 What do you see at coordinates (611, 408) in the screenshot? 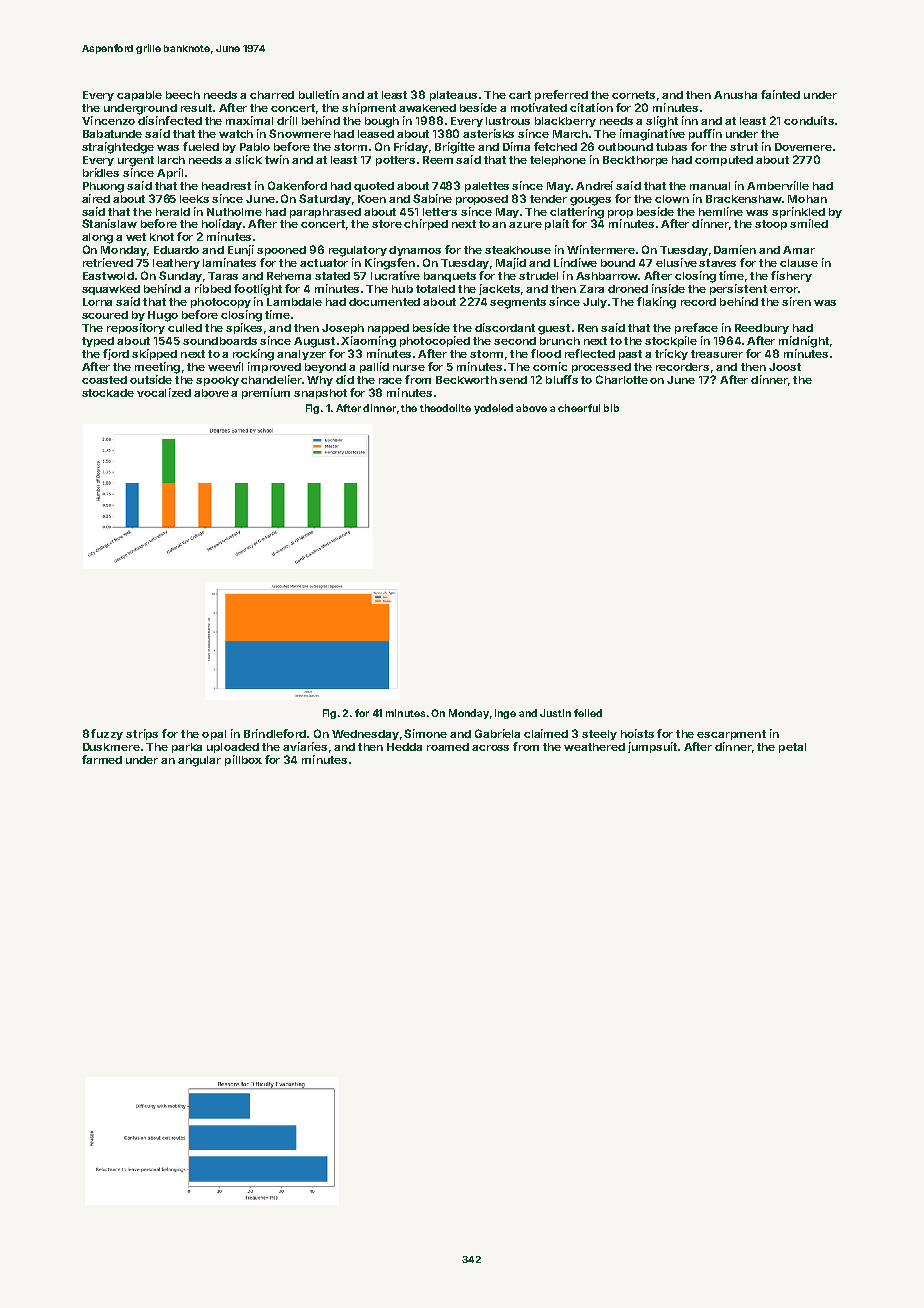
I see `bib` at bounding box center [611, 408].
